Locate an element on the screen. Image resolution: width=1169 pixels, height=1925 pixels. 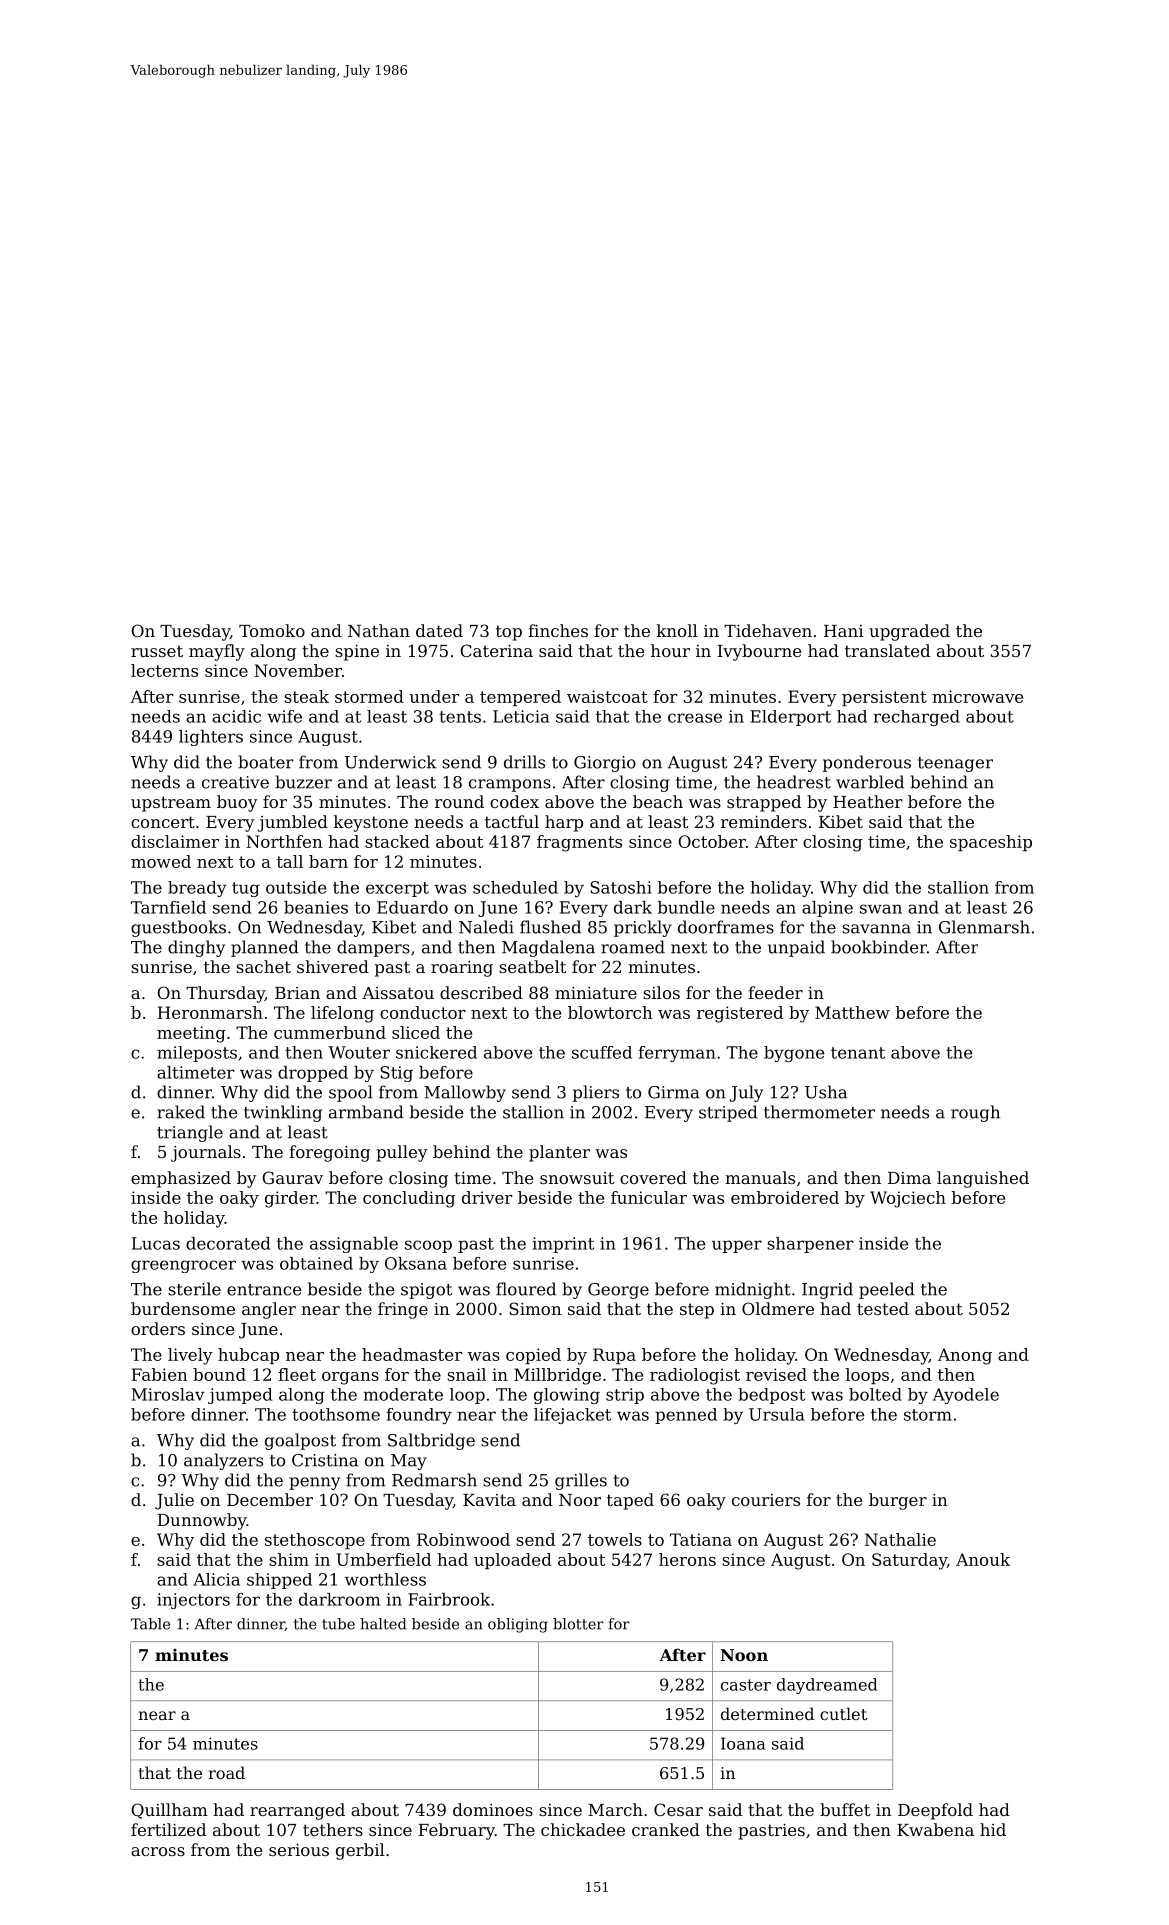
languished is located at coordinates (983, 1179).
